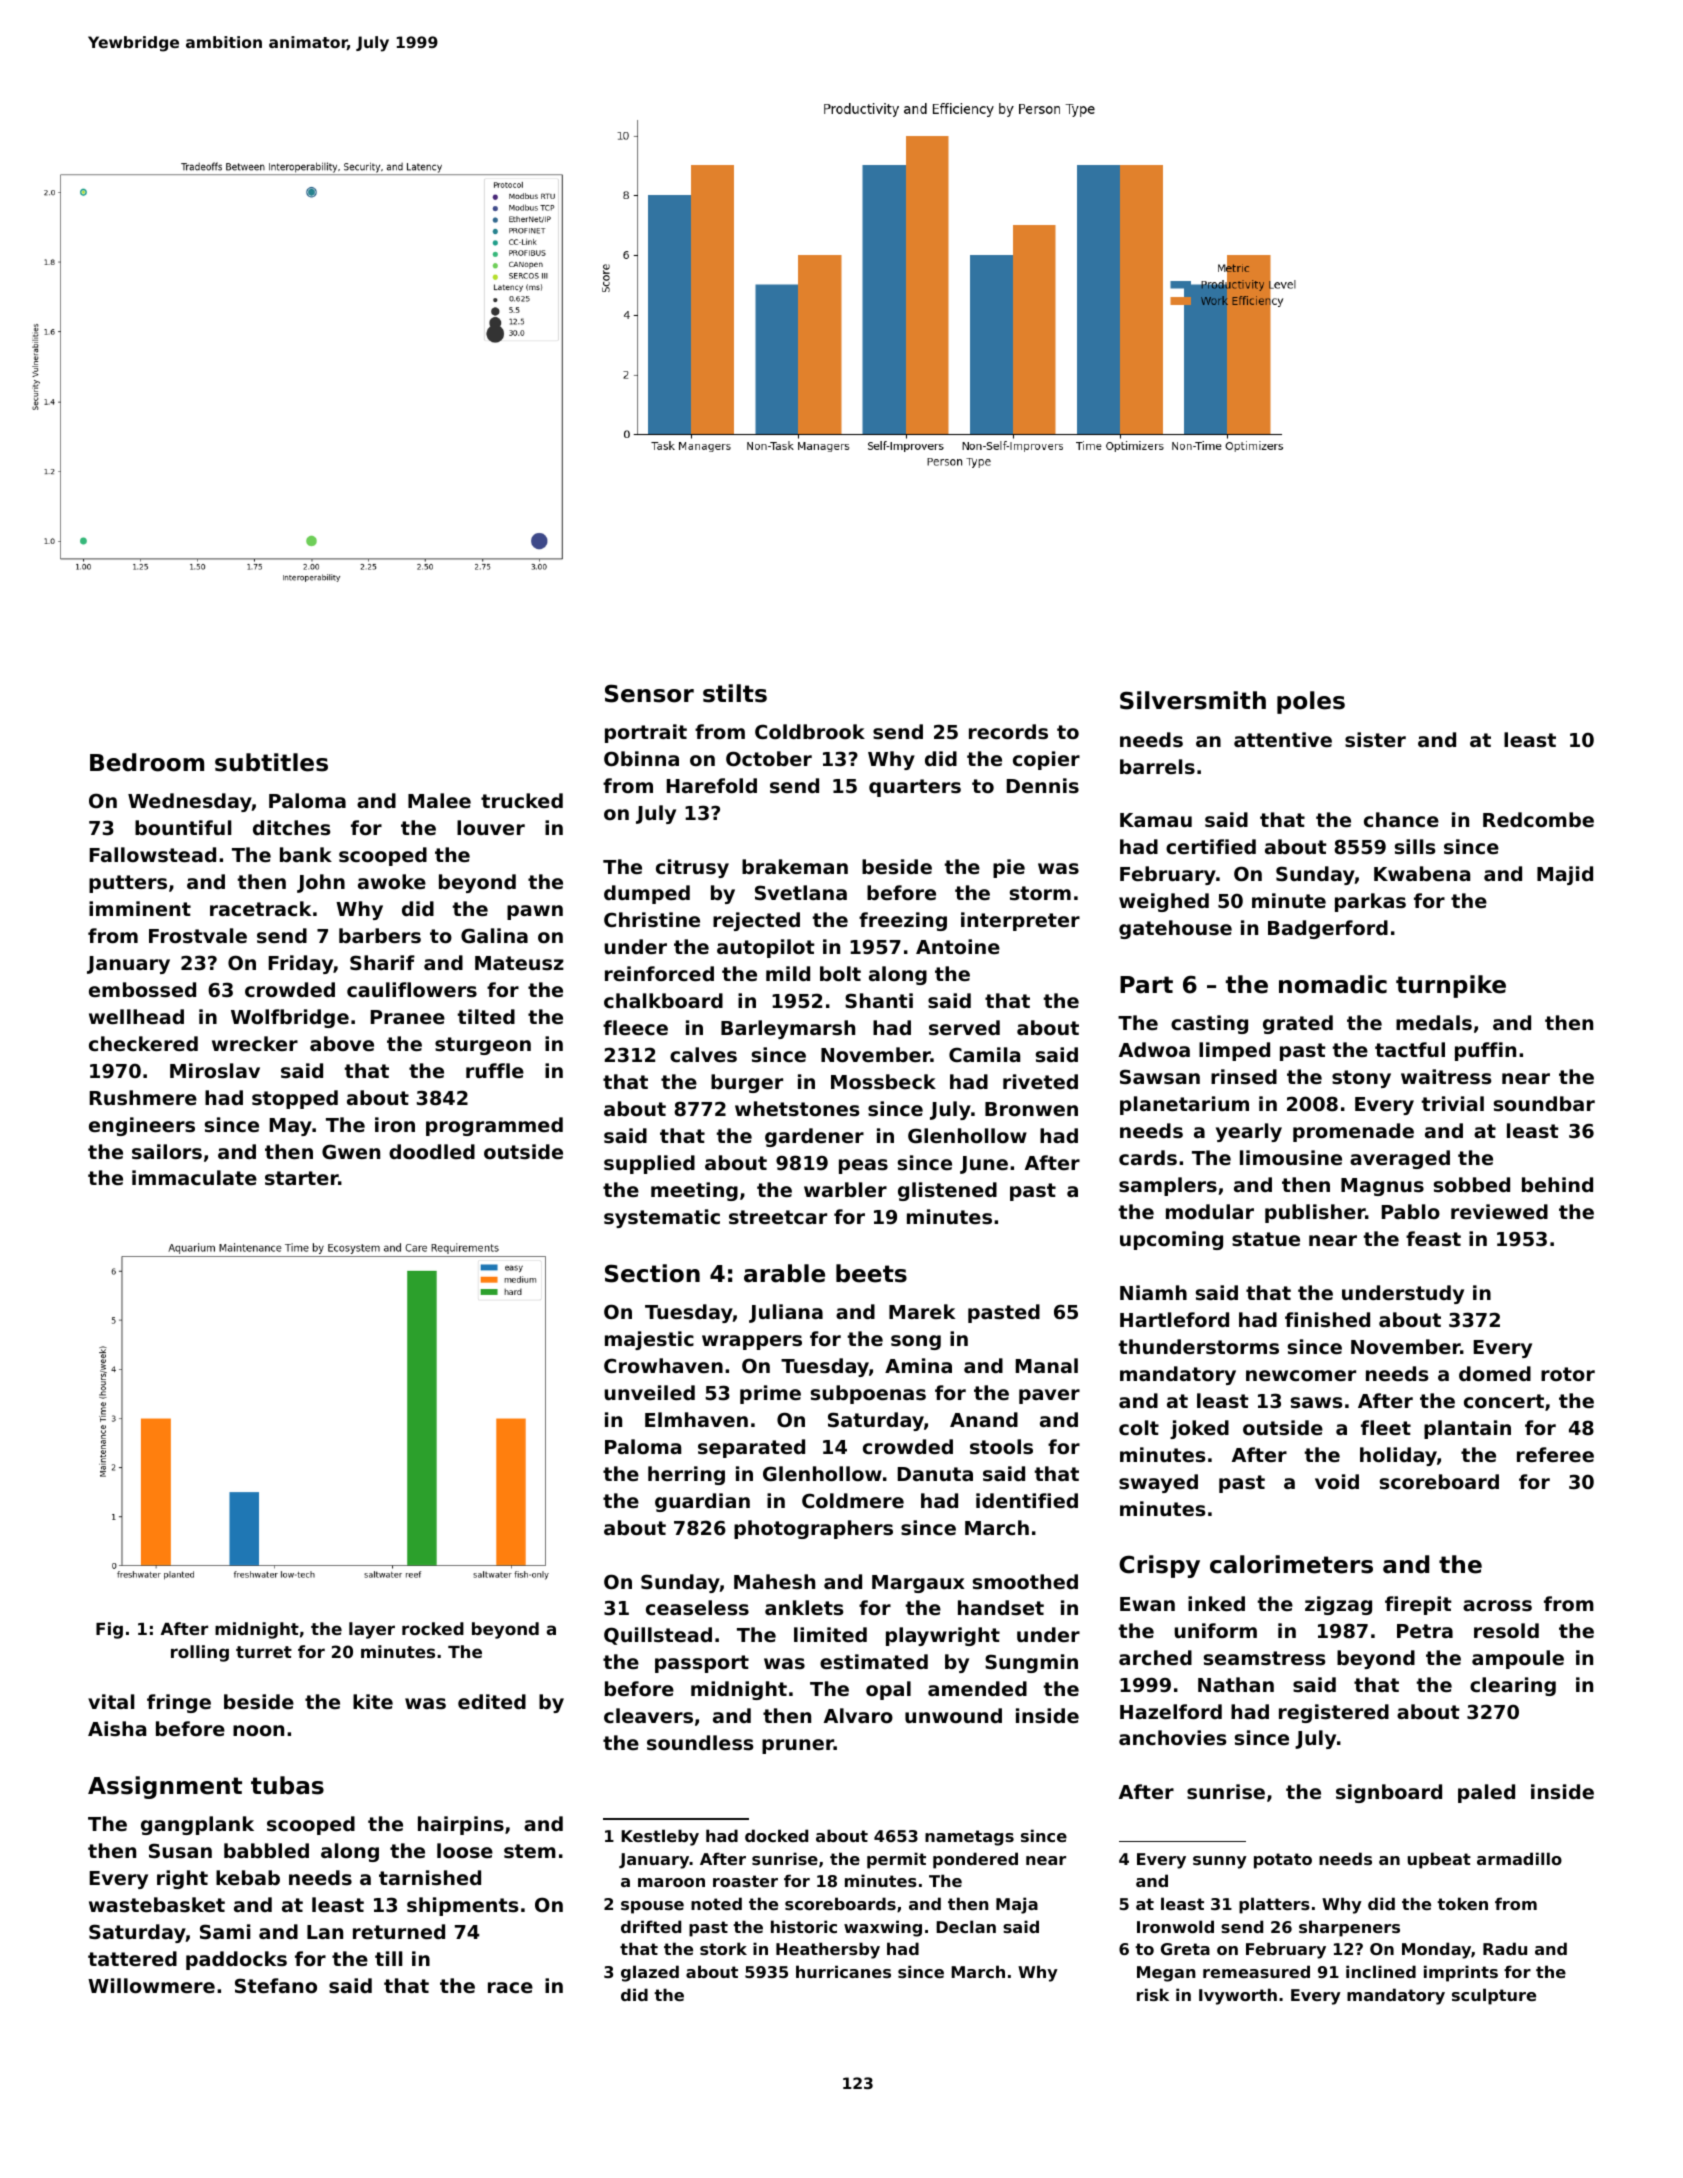 This image has width=1683, height=2178. What do you see at coordinates (1451, 986) in the image?
I see `turnpike` at bounding box center [1451, 986].
